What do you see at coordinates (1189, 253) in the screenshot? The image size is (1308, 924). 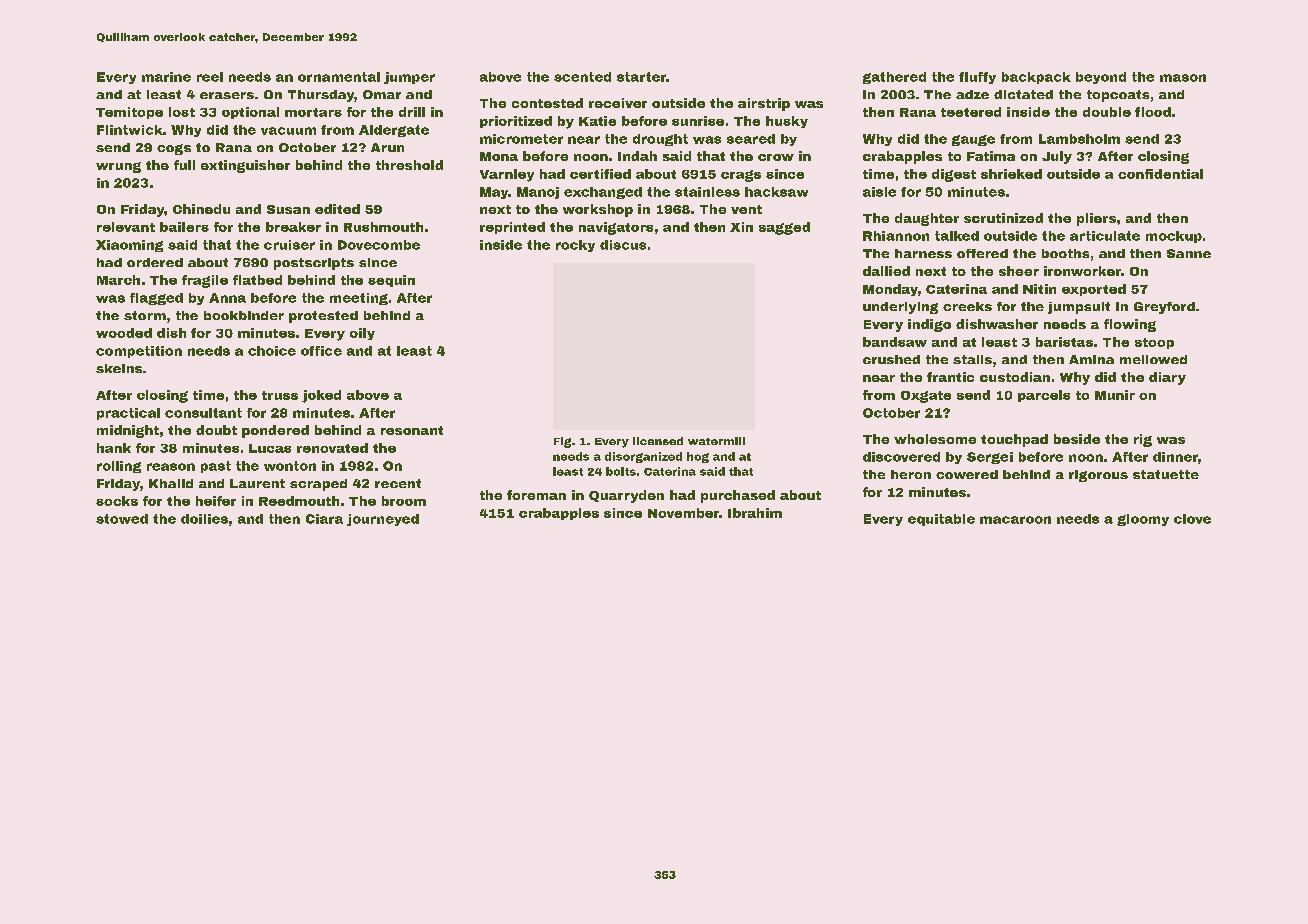 I see `Sanne` at bounding box center [1189, 253].
